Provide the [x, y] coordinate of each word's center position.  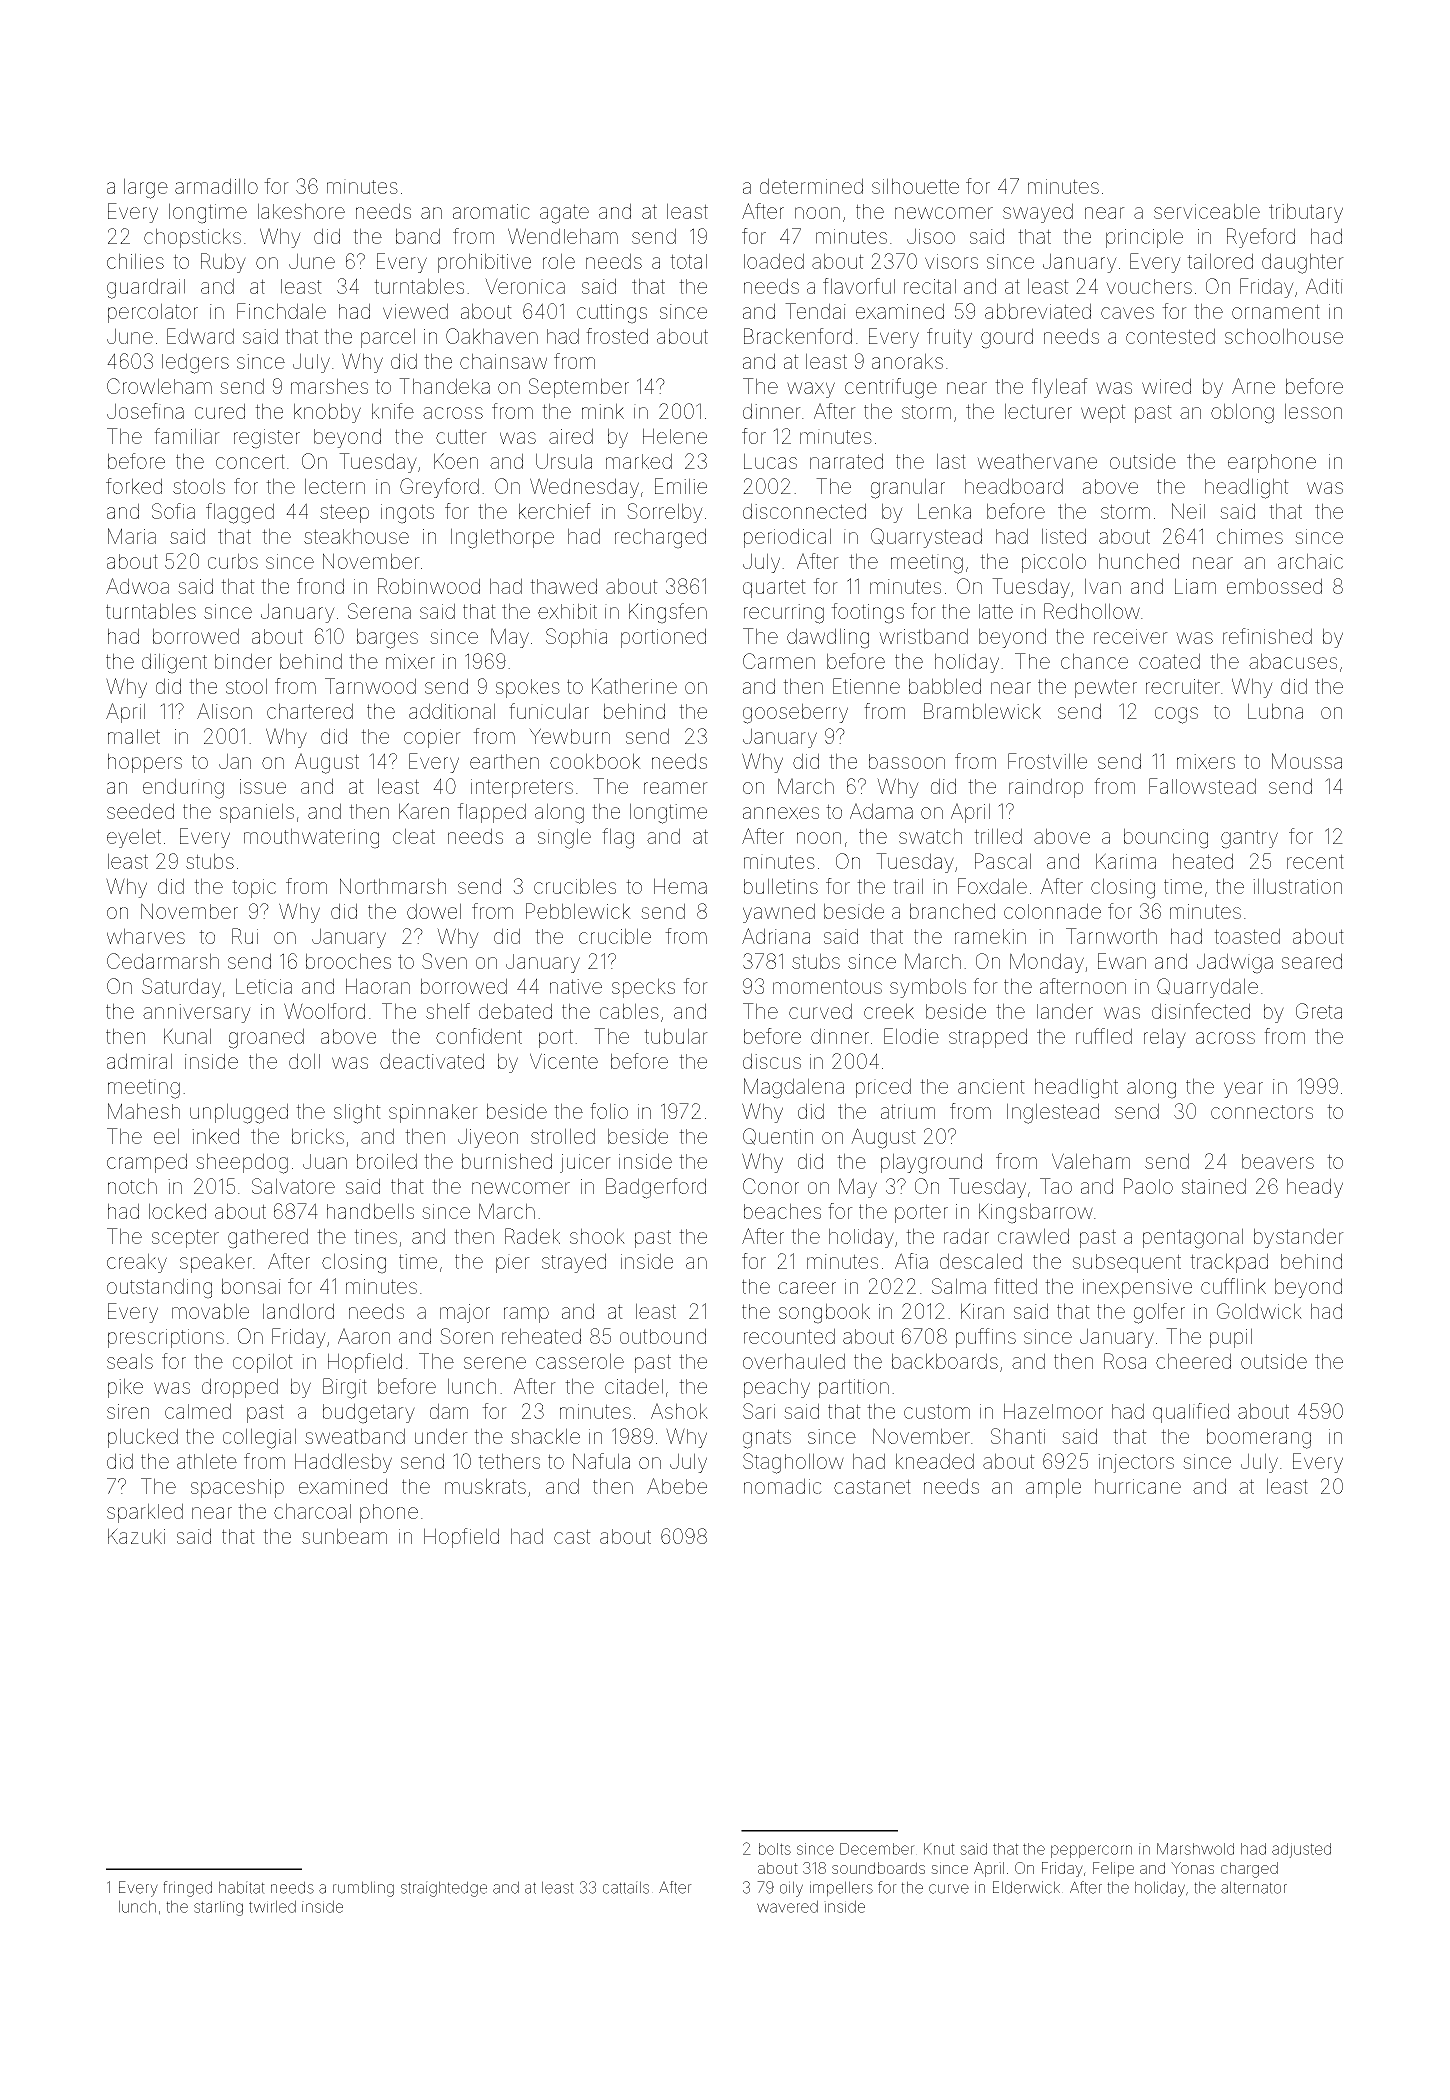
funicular [549, 711]
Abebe [677, 1486]
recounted [789, 1336]
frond [320, 586]
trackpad [1229, 1263]
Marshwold [1195, 1849]
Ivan [1103, 586]
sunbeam [344, 1536]
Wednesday [584, 488]
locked [177, 1211]
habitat [242, 1887]
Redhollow [1092, 611]
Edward [200, 336]
